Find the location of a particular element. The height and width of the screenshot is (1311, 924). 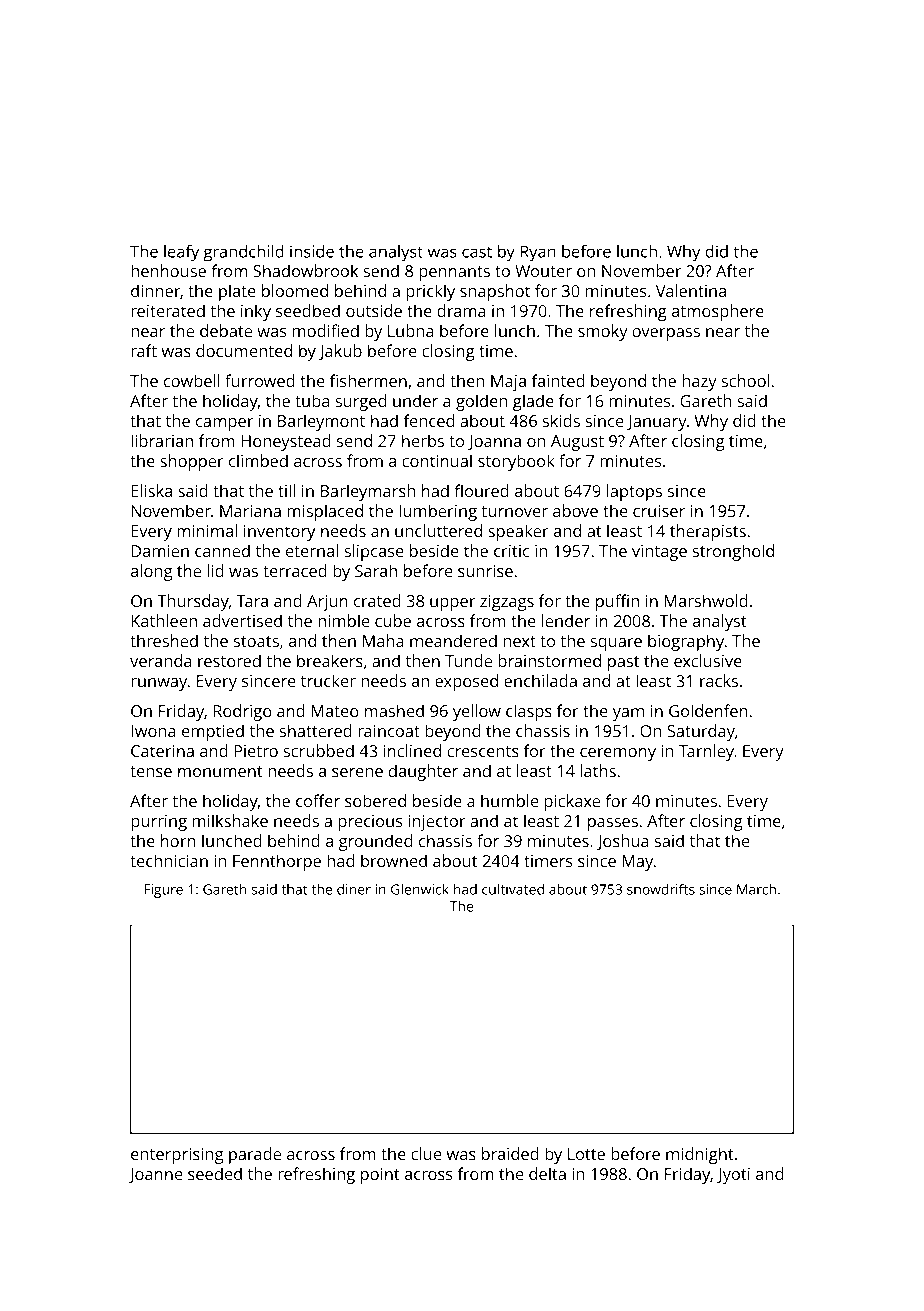

clue is located at coordinates (426, 1153).
